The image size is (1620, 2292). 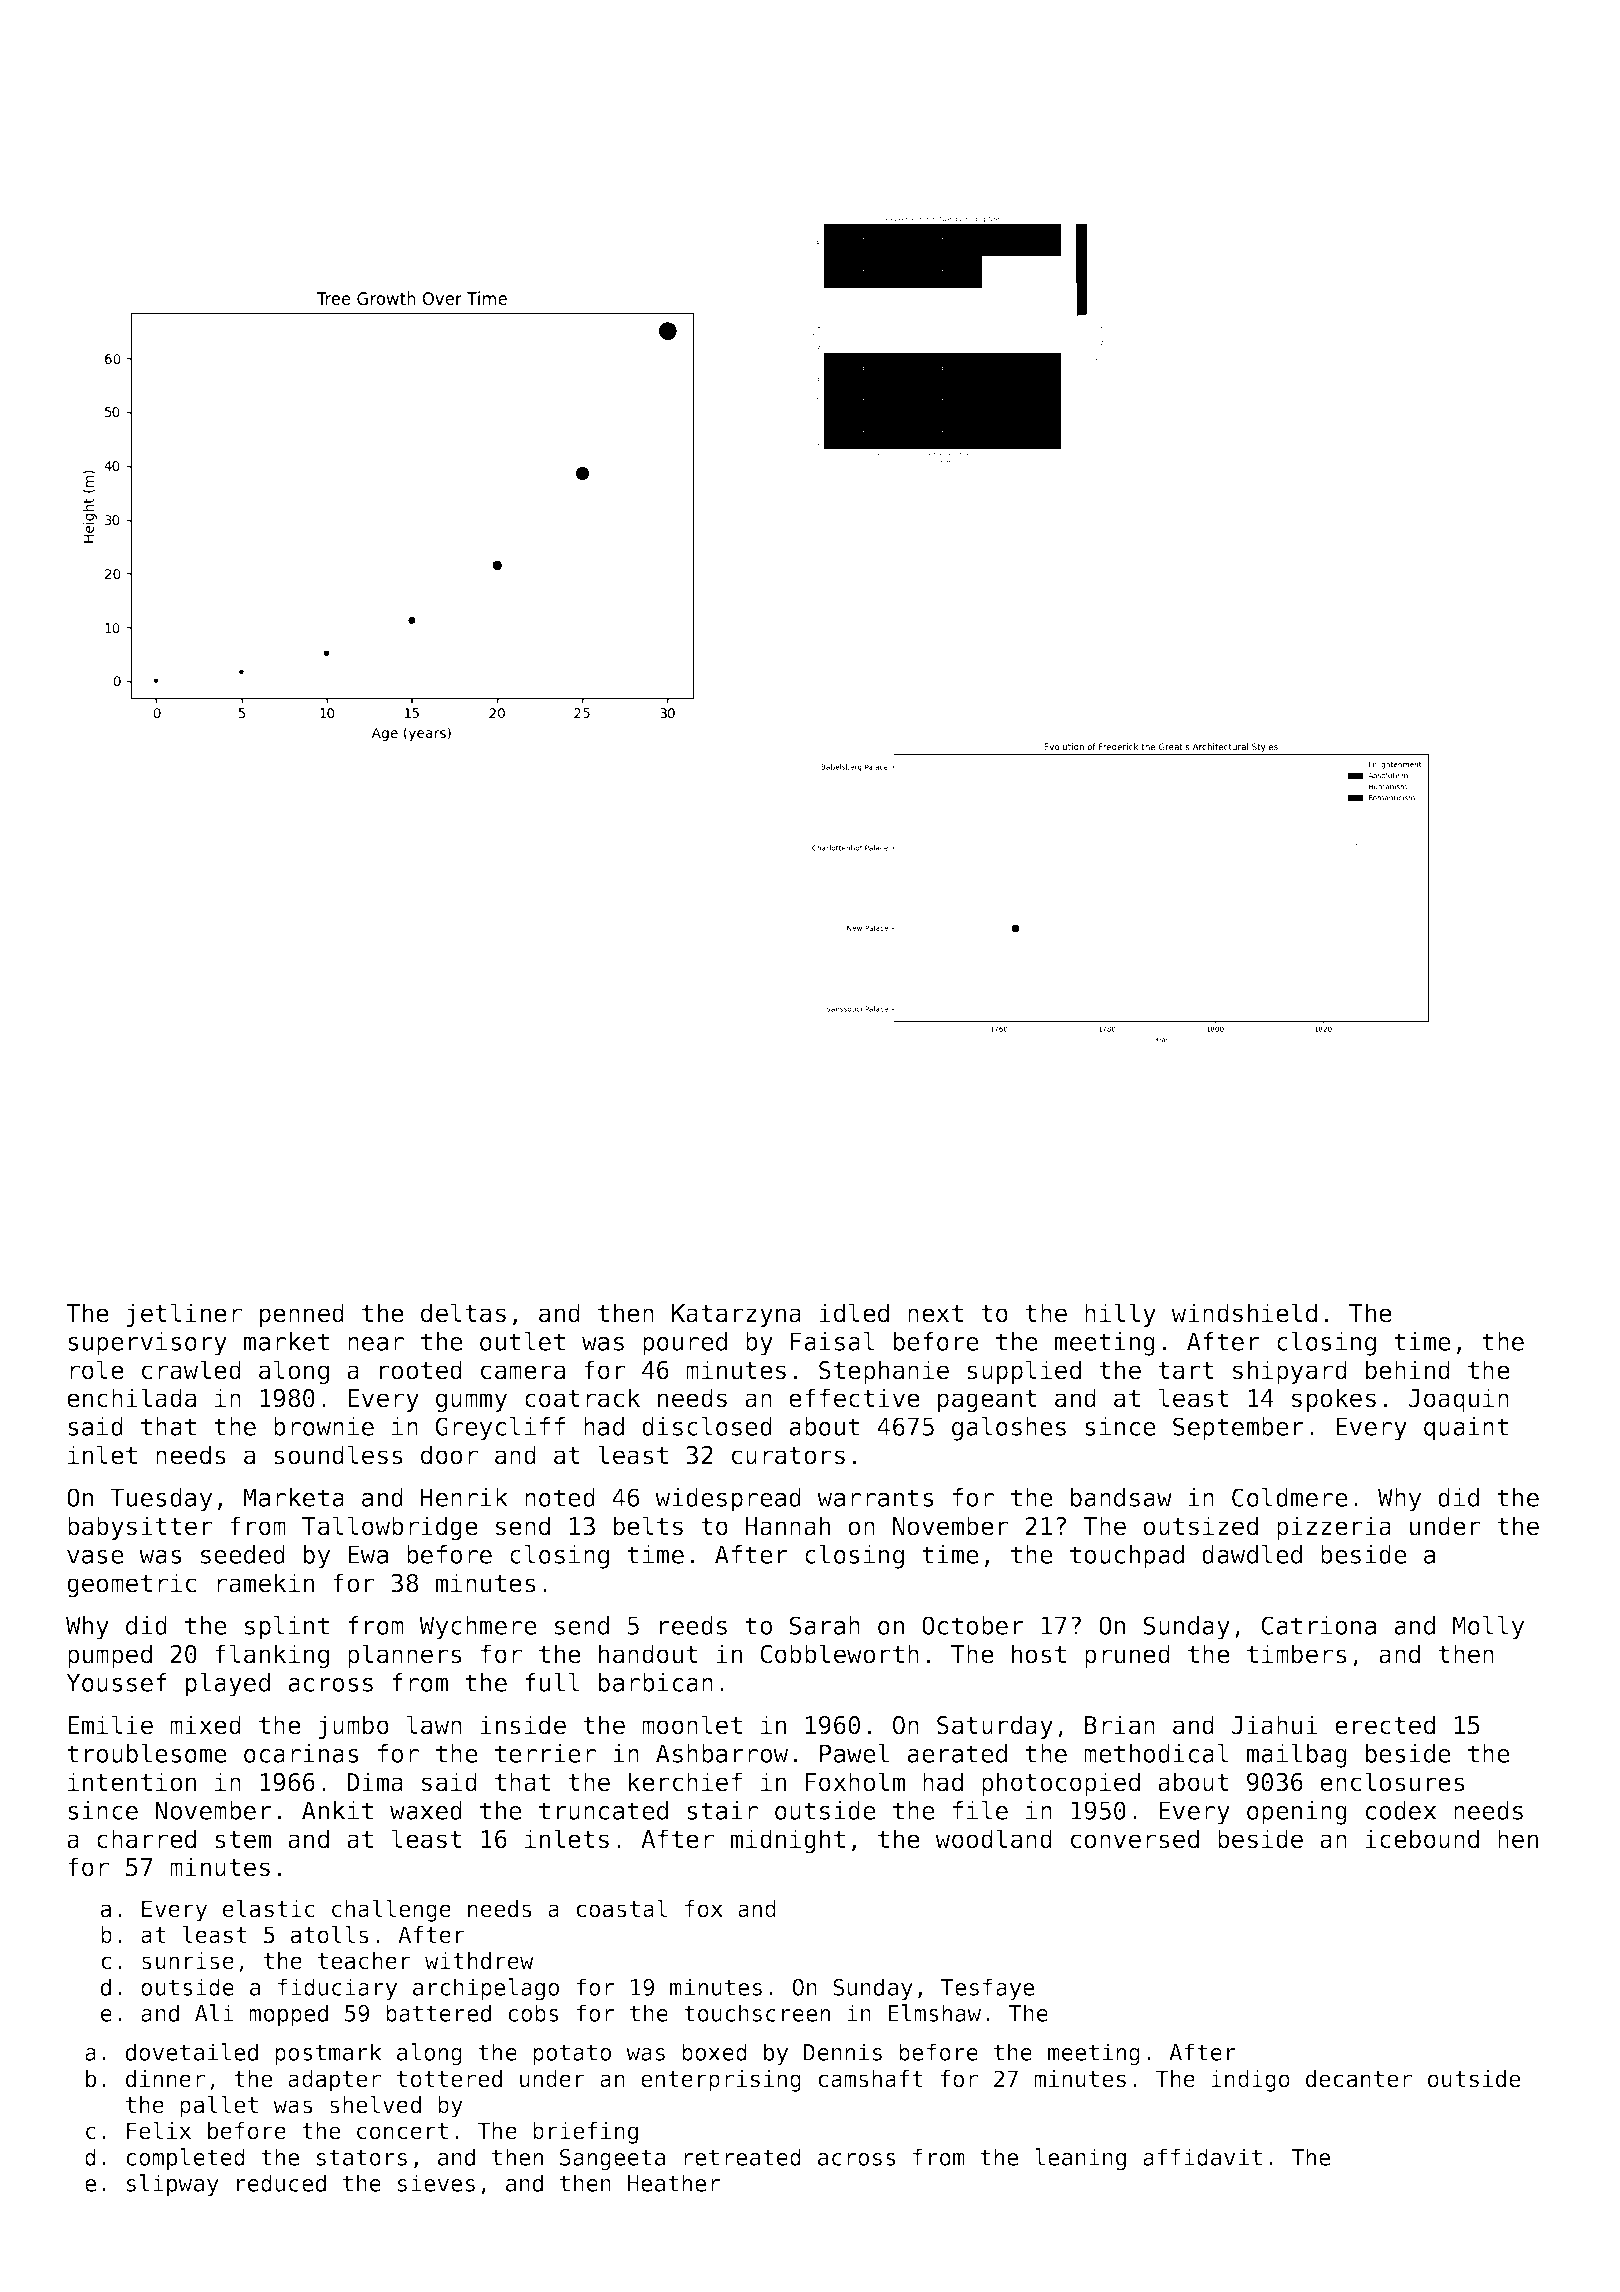 I want to click on bandsaw, so click(x=1121, y=1497).
